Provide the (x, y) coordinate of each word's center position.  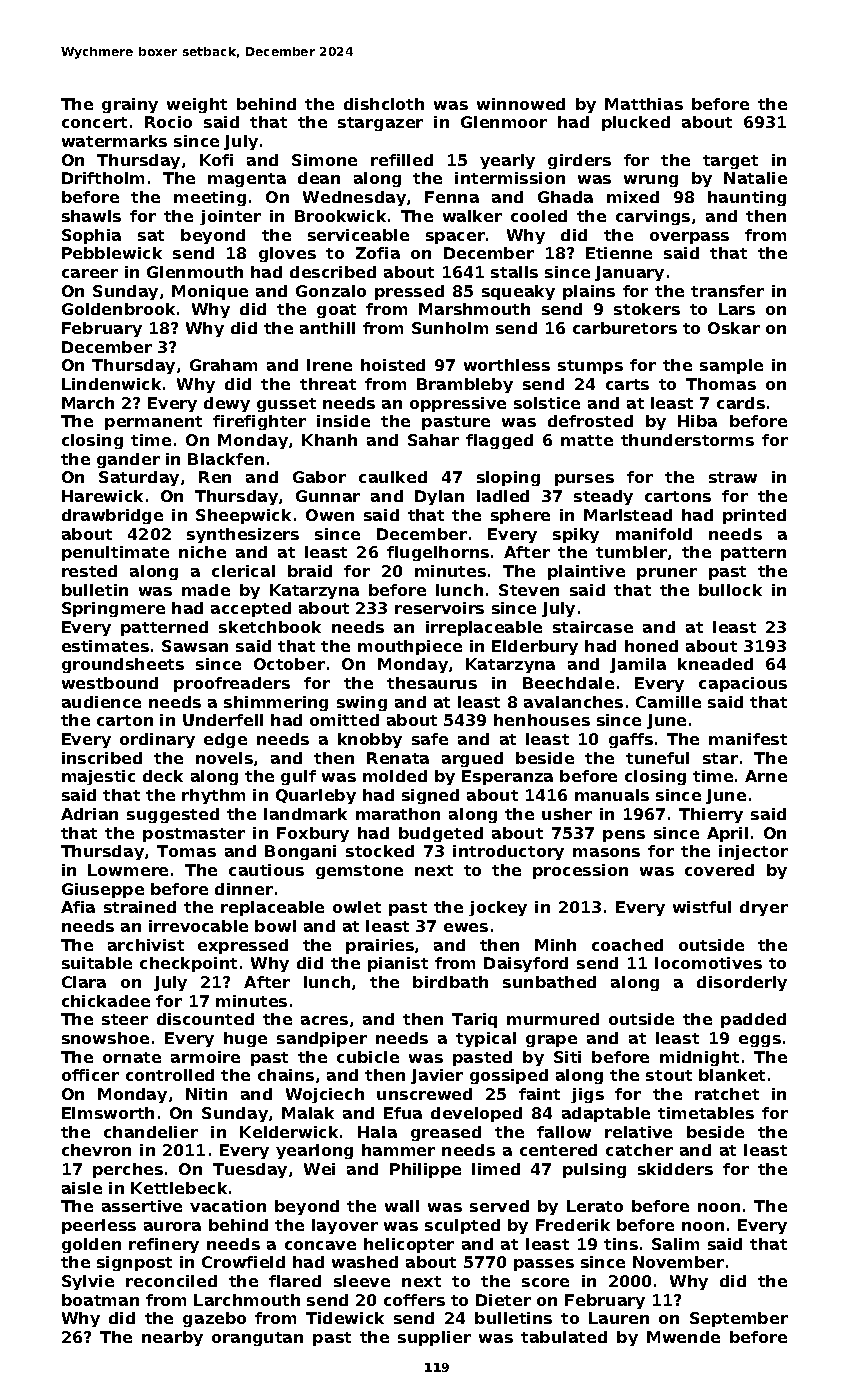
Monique (210, 292)
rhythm (213, 796)
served (499, 1206)
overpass (689, 238)
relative (638, 1132)
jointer (230, 217)
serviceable (358, 235)
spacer (455, 238)
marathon (398, 814)
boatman (100, 1300)
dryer (764, 908)
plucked (636, 123)
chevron (96, 1150)
